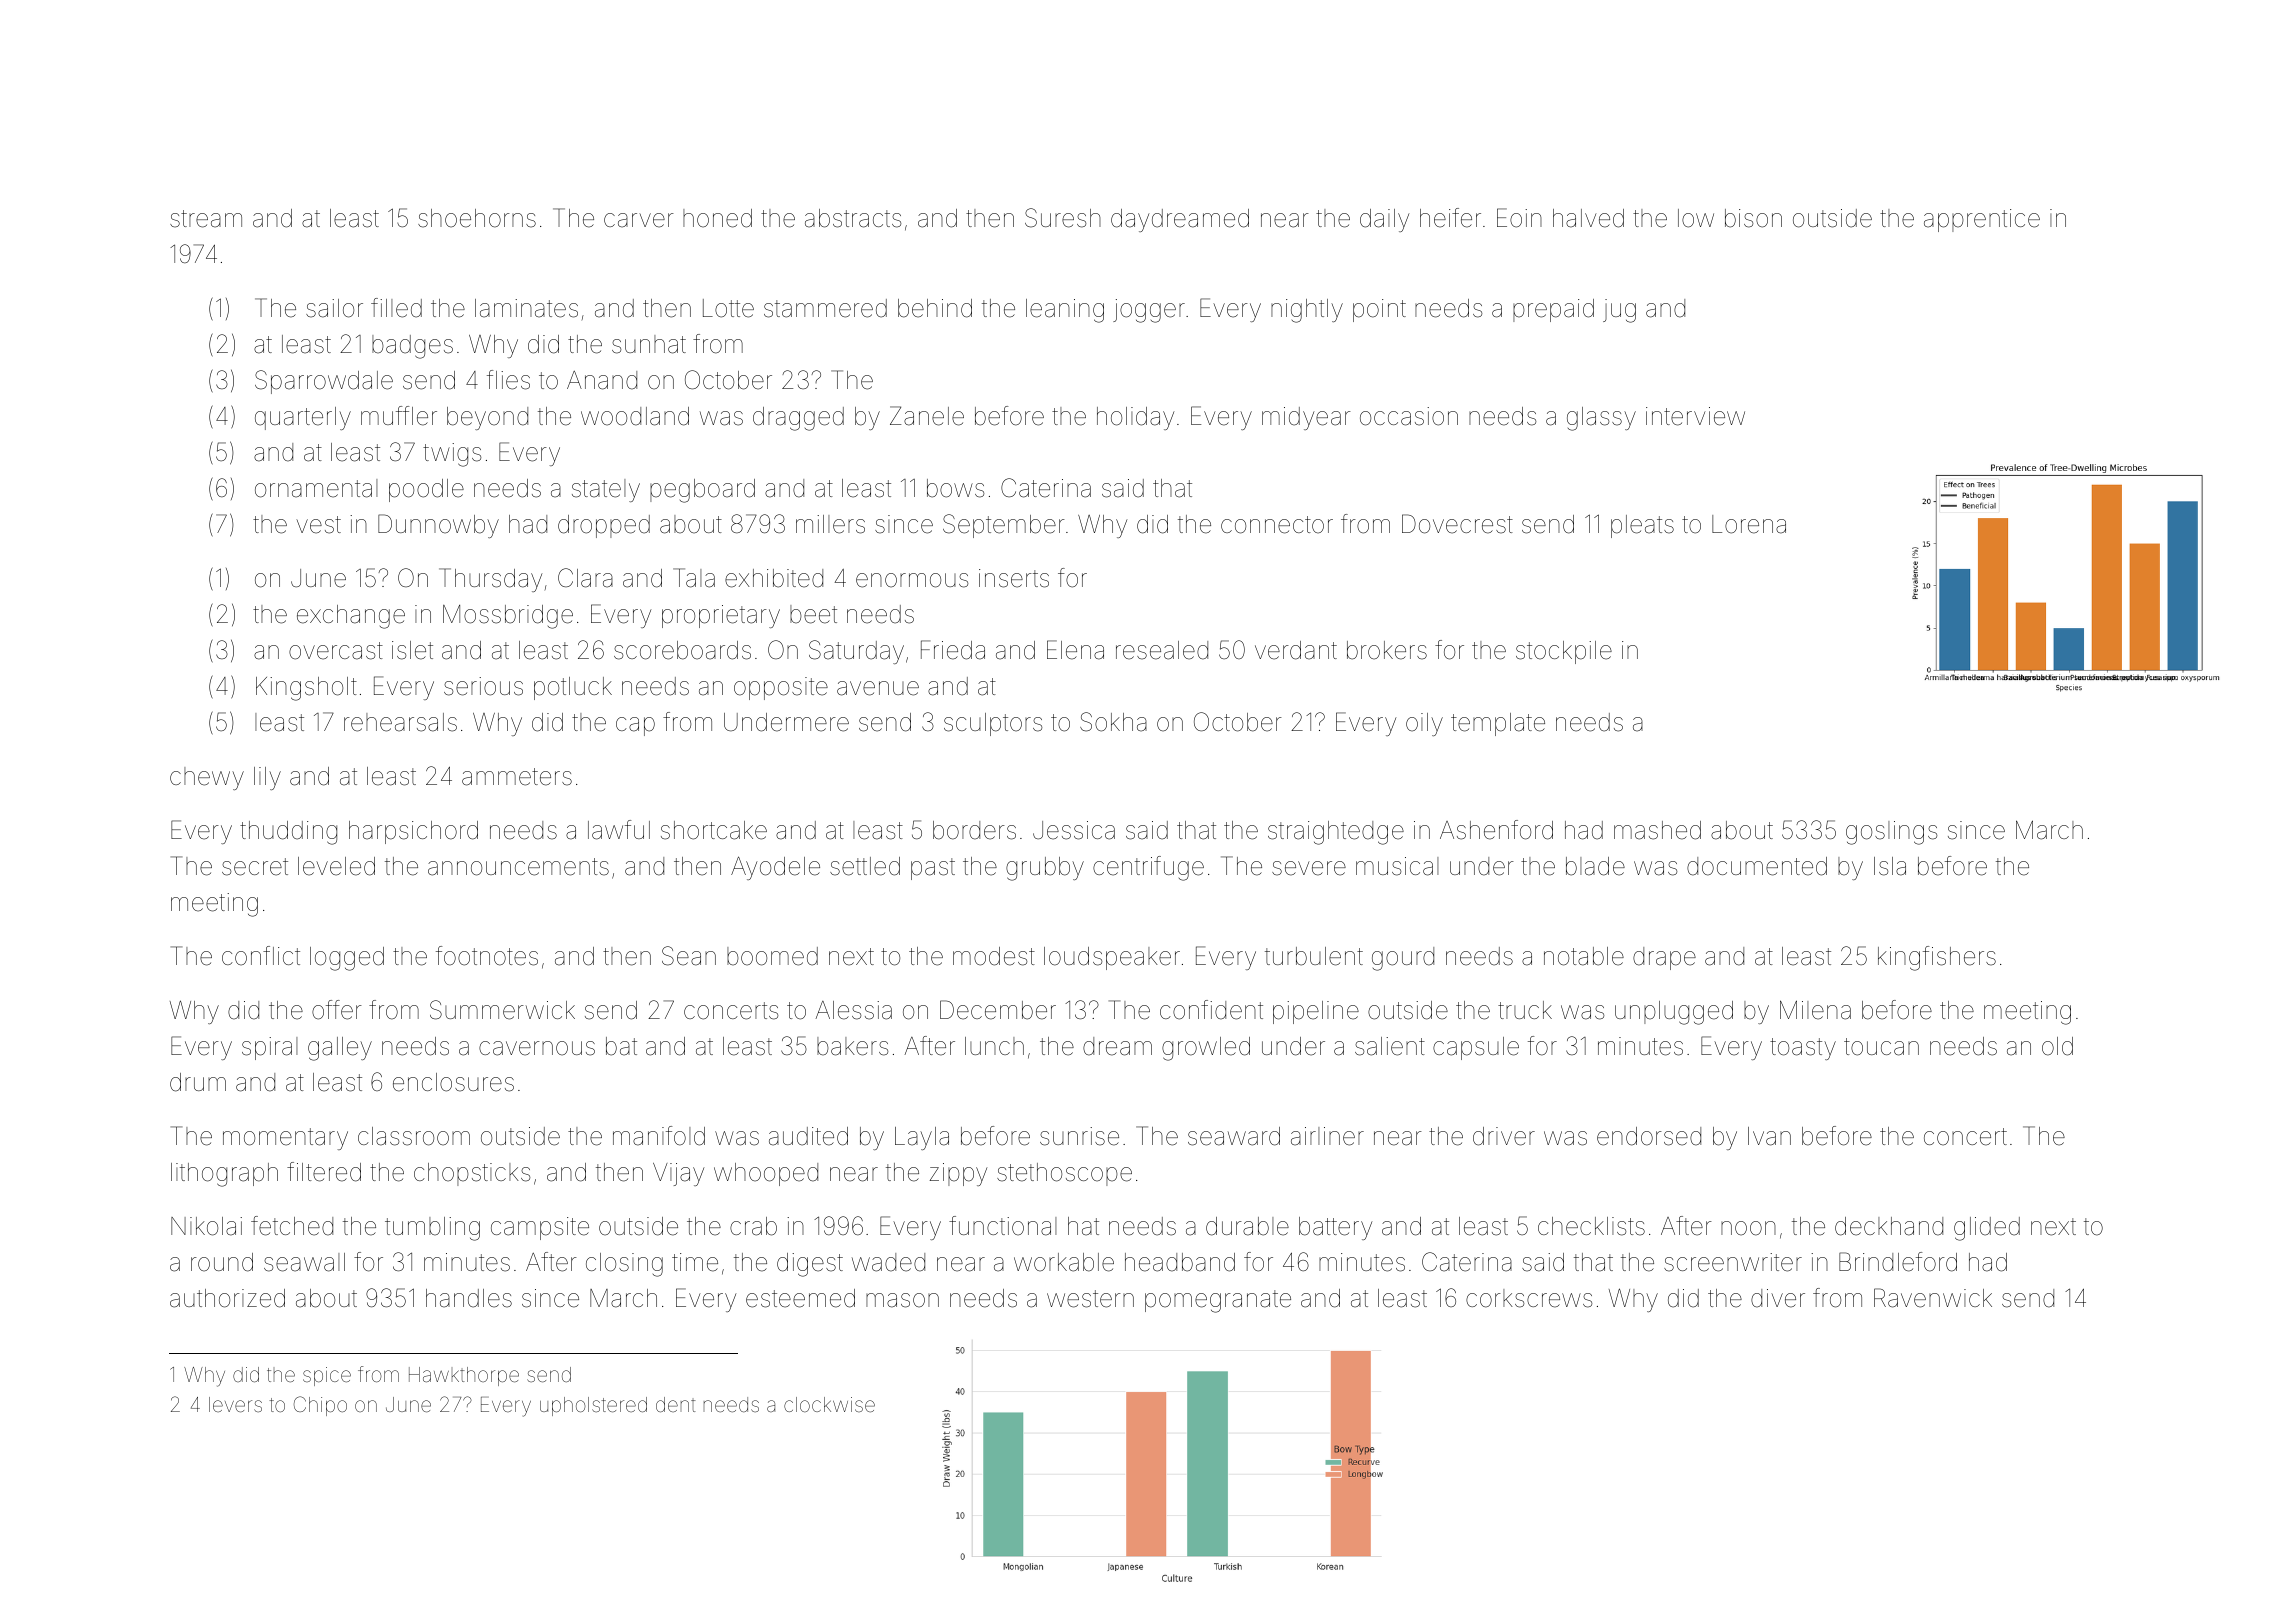 This document has width=2292, height=1620. What do you see at coordinates (1409, 416) in the document?
I see `occasion` at bounding box center [1409, 416].
